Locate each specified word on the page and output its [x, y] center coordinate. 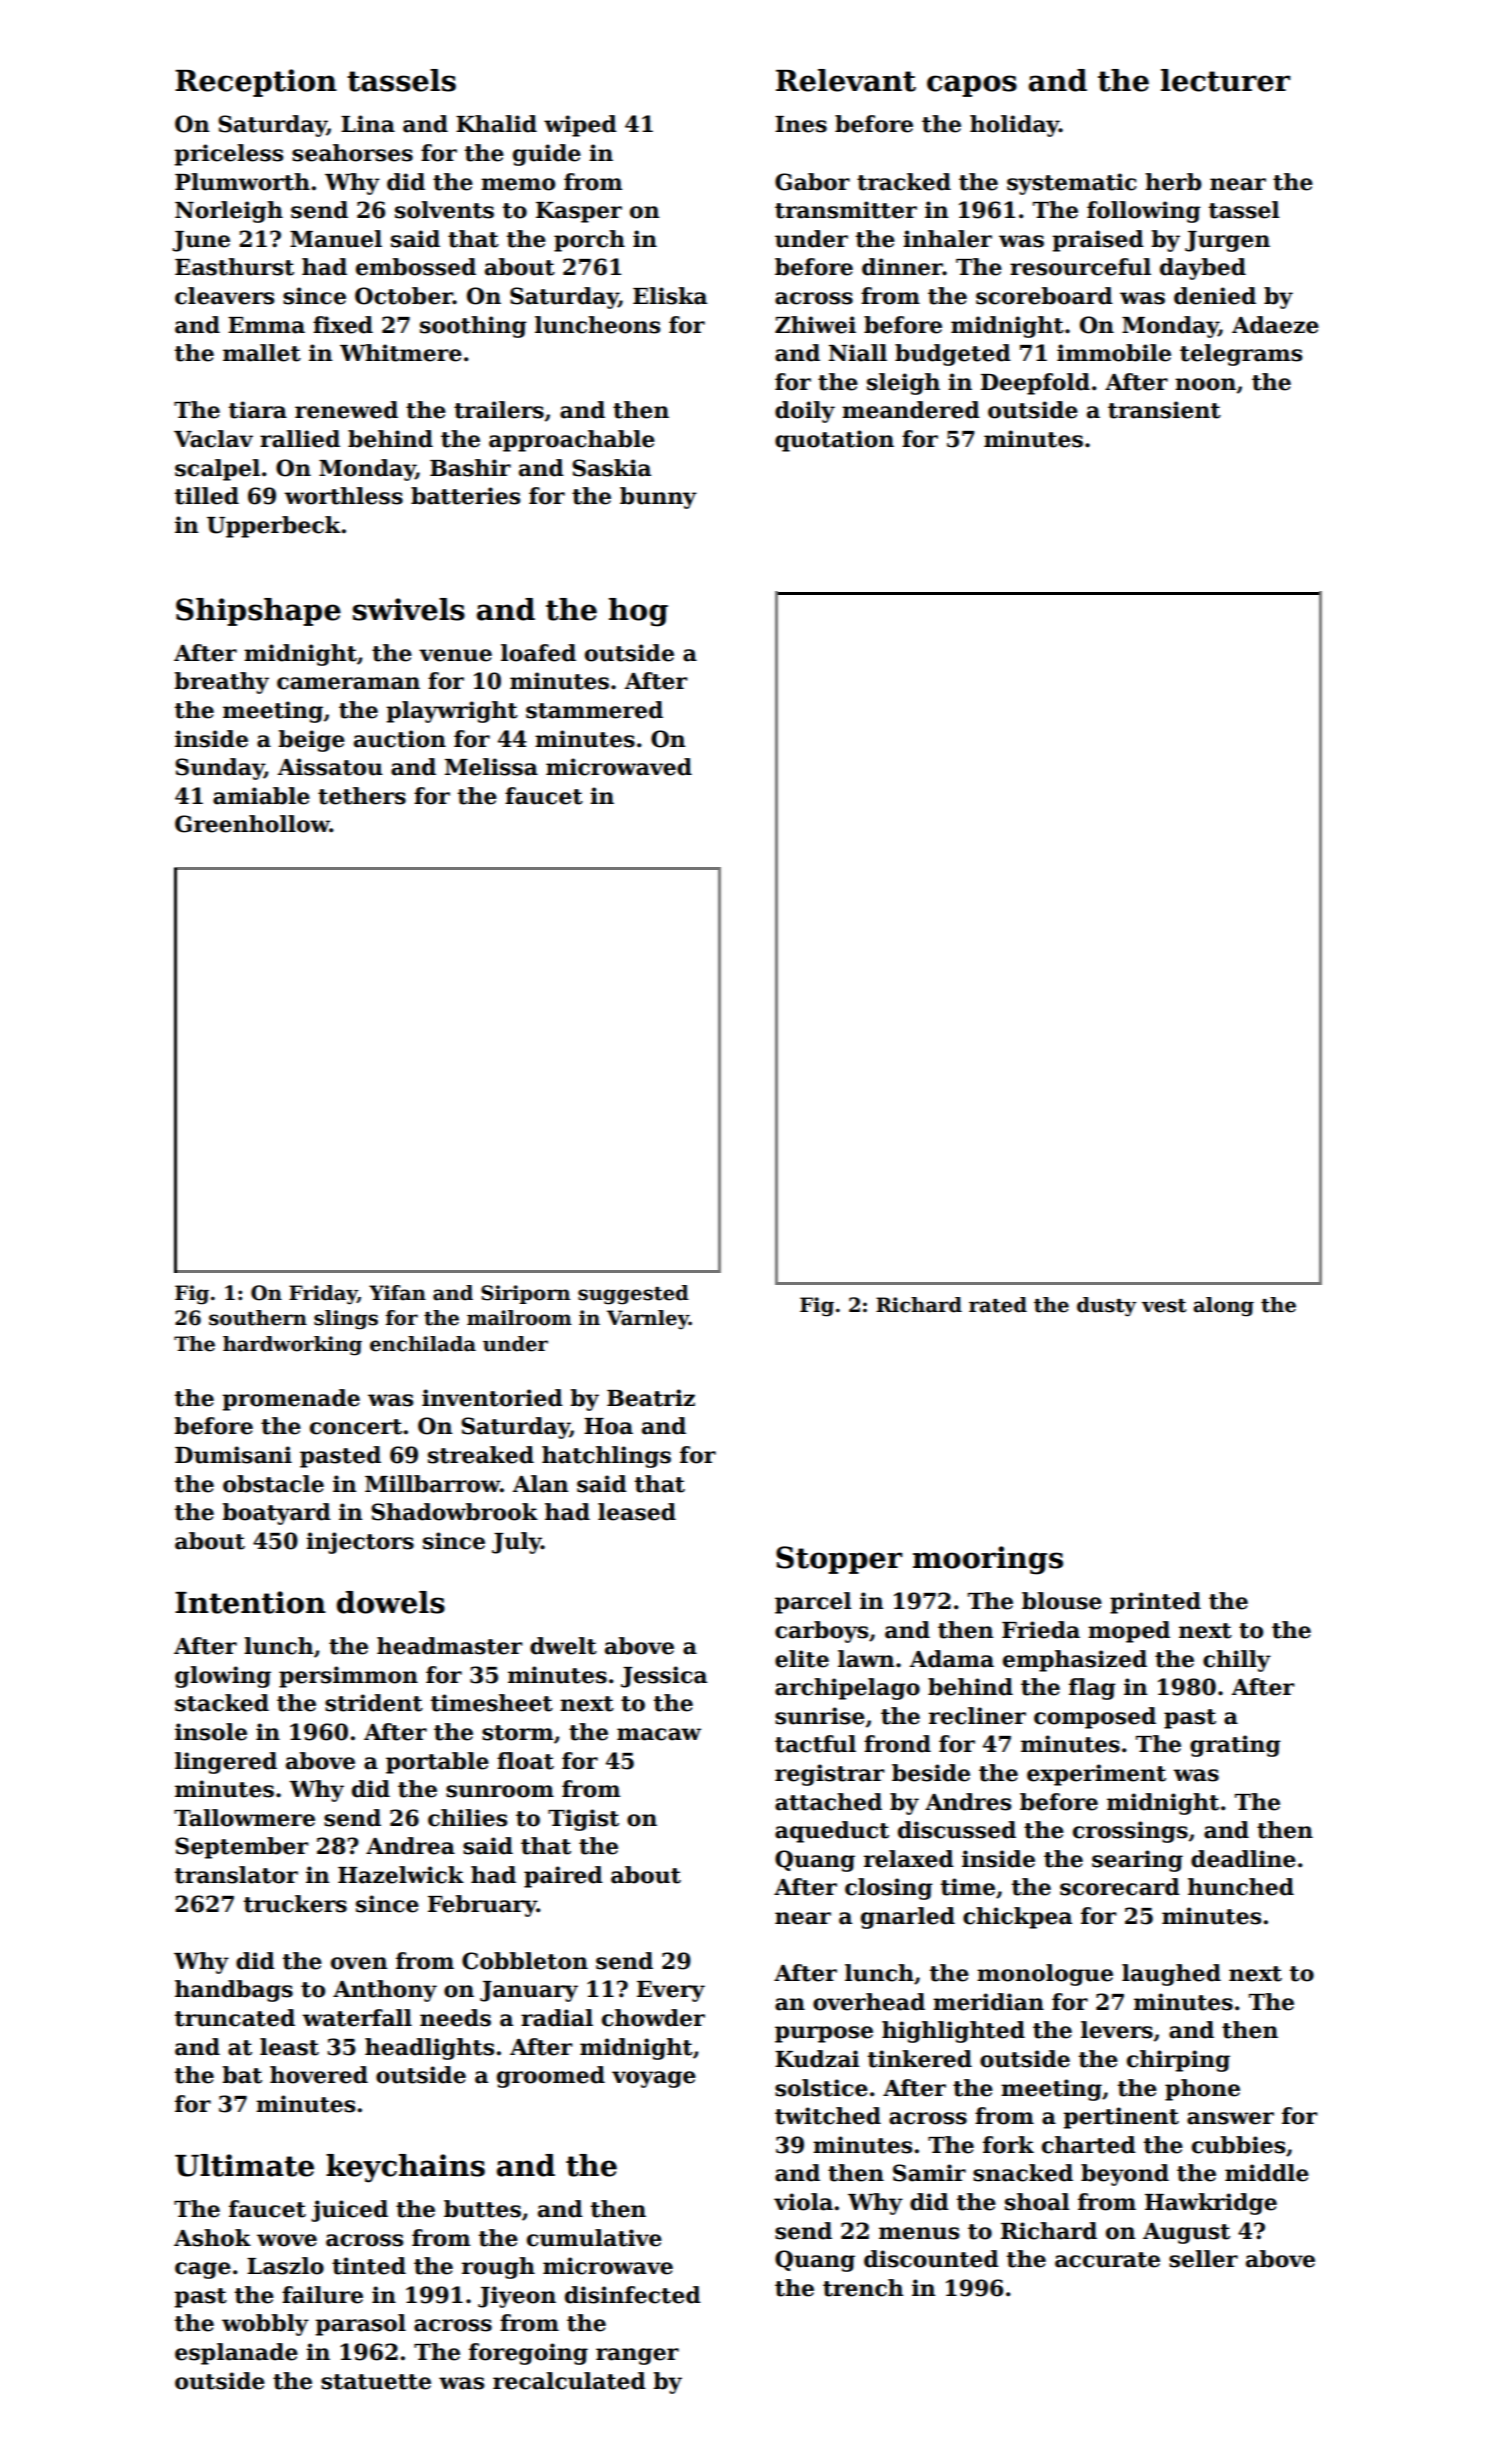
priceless [228, 155]
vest [1164, 1306]
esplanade [236, 2354]
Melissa [491, 767]
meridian [988, 2002]
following [1144, 212]
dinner [902, 267]
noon [1205, 384]
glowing [223, 1677]
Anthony [385, 1991]
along [1223, 1307]
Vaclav [213, 439]
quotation [834, 441]
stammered [594, 710]
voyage [654, 2079]
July [516, 1543]
